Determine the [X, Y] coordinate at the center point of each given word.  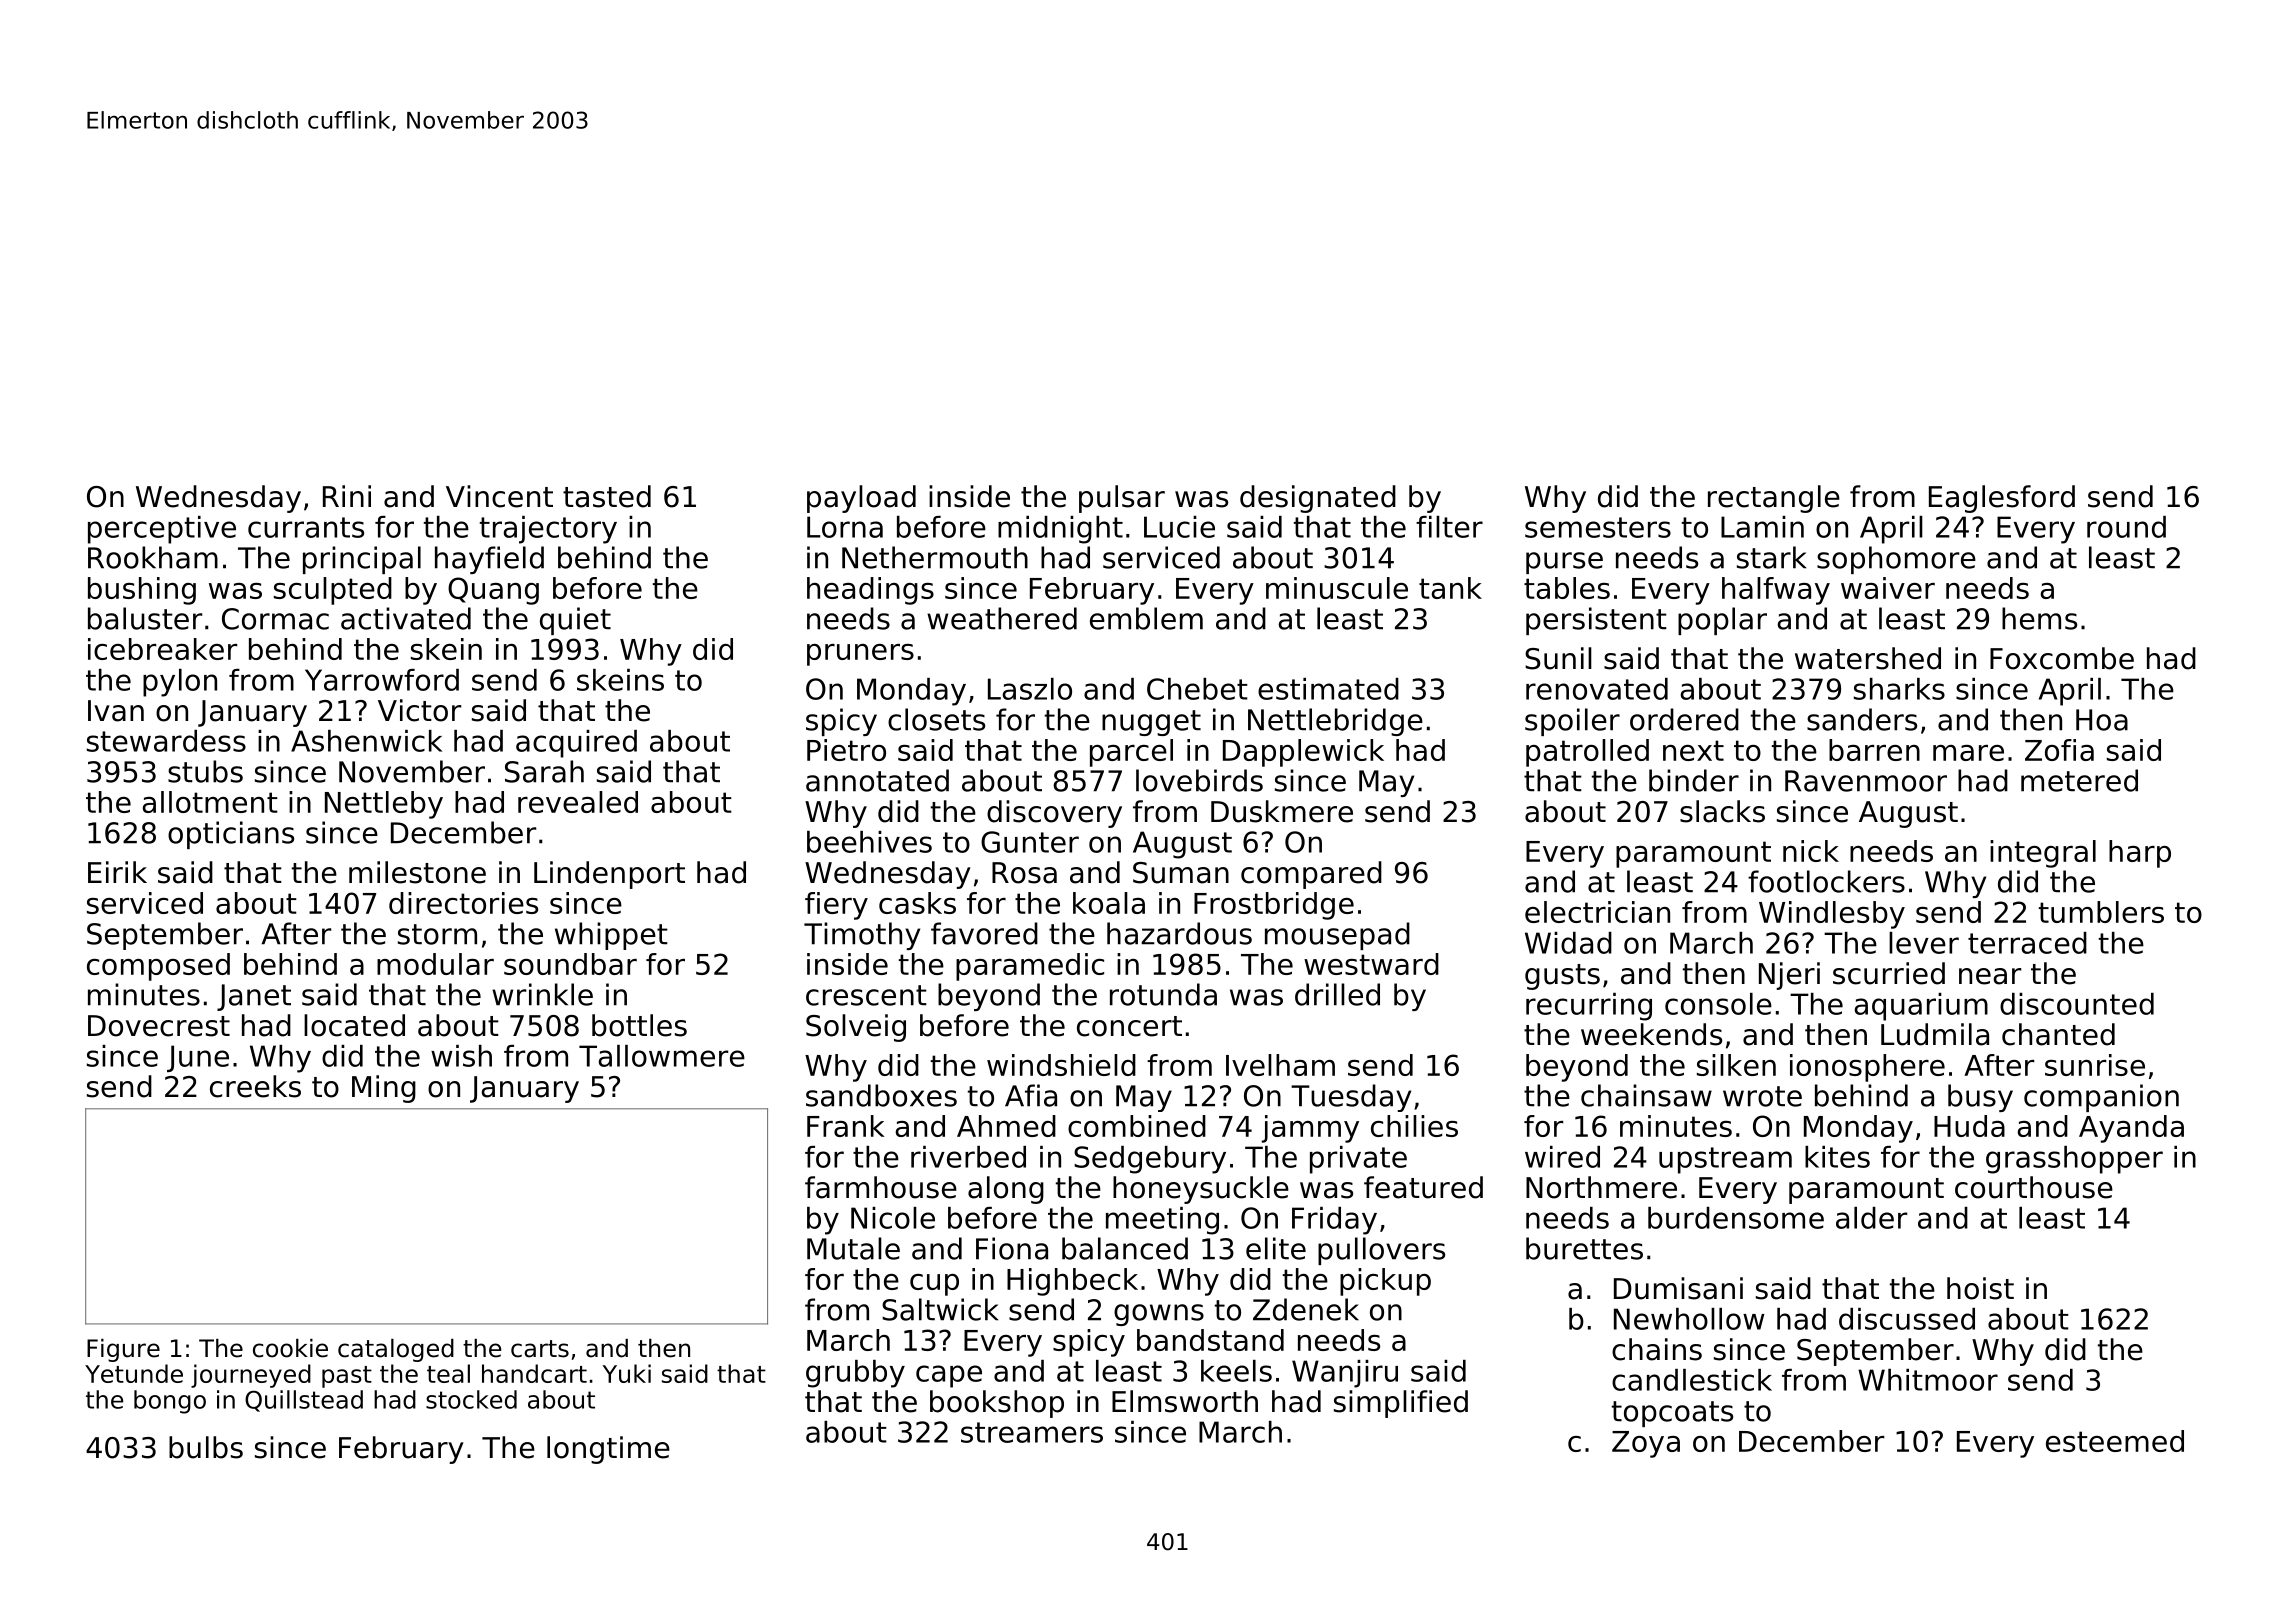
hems [2039, 618]
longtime [608, 1450]
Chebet [1197, 689]
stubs [205, 771]
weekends [1651, 1034]
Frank [845, 1126]
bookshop [997, 1404]
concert [1129, 1026]
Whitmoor [1928, 1380]
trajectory [548, 530]
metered [2079, 780]
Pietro [846, 750]
